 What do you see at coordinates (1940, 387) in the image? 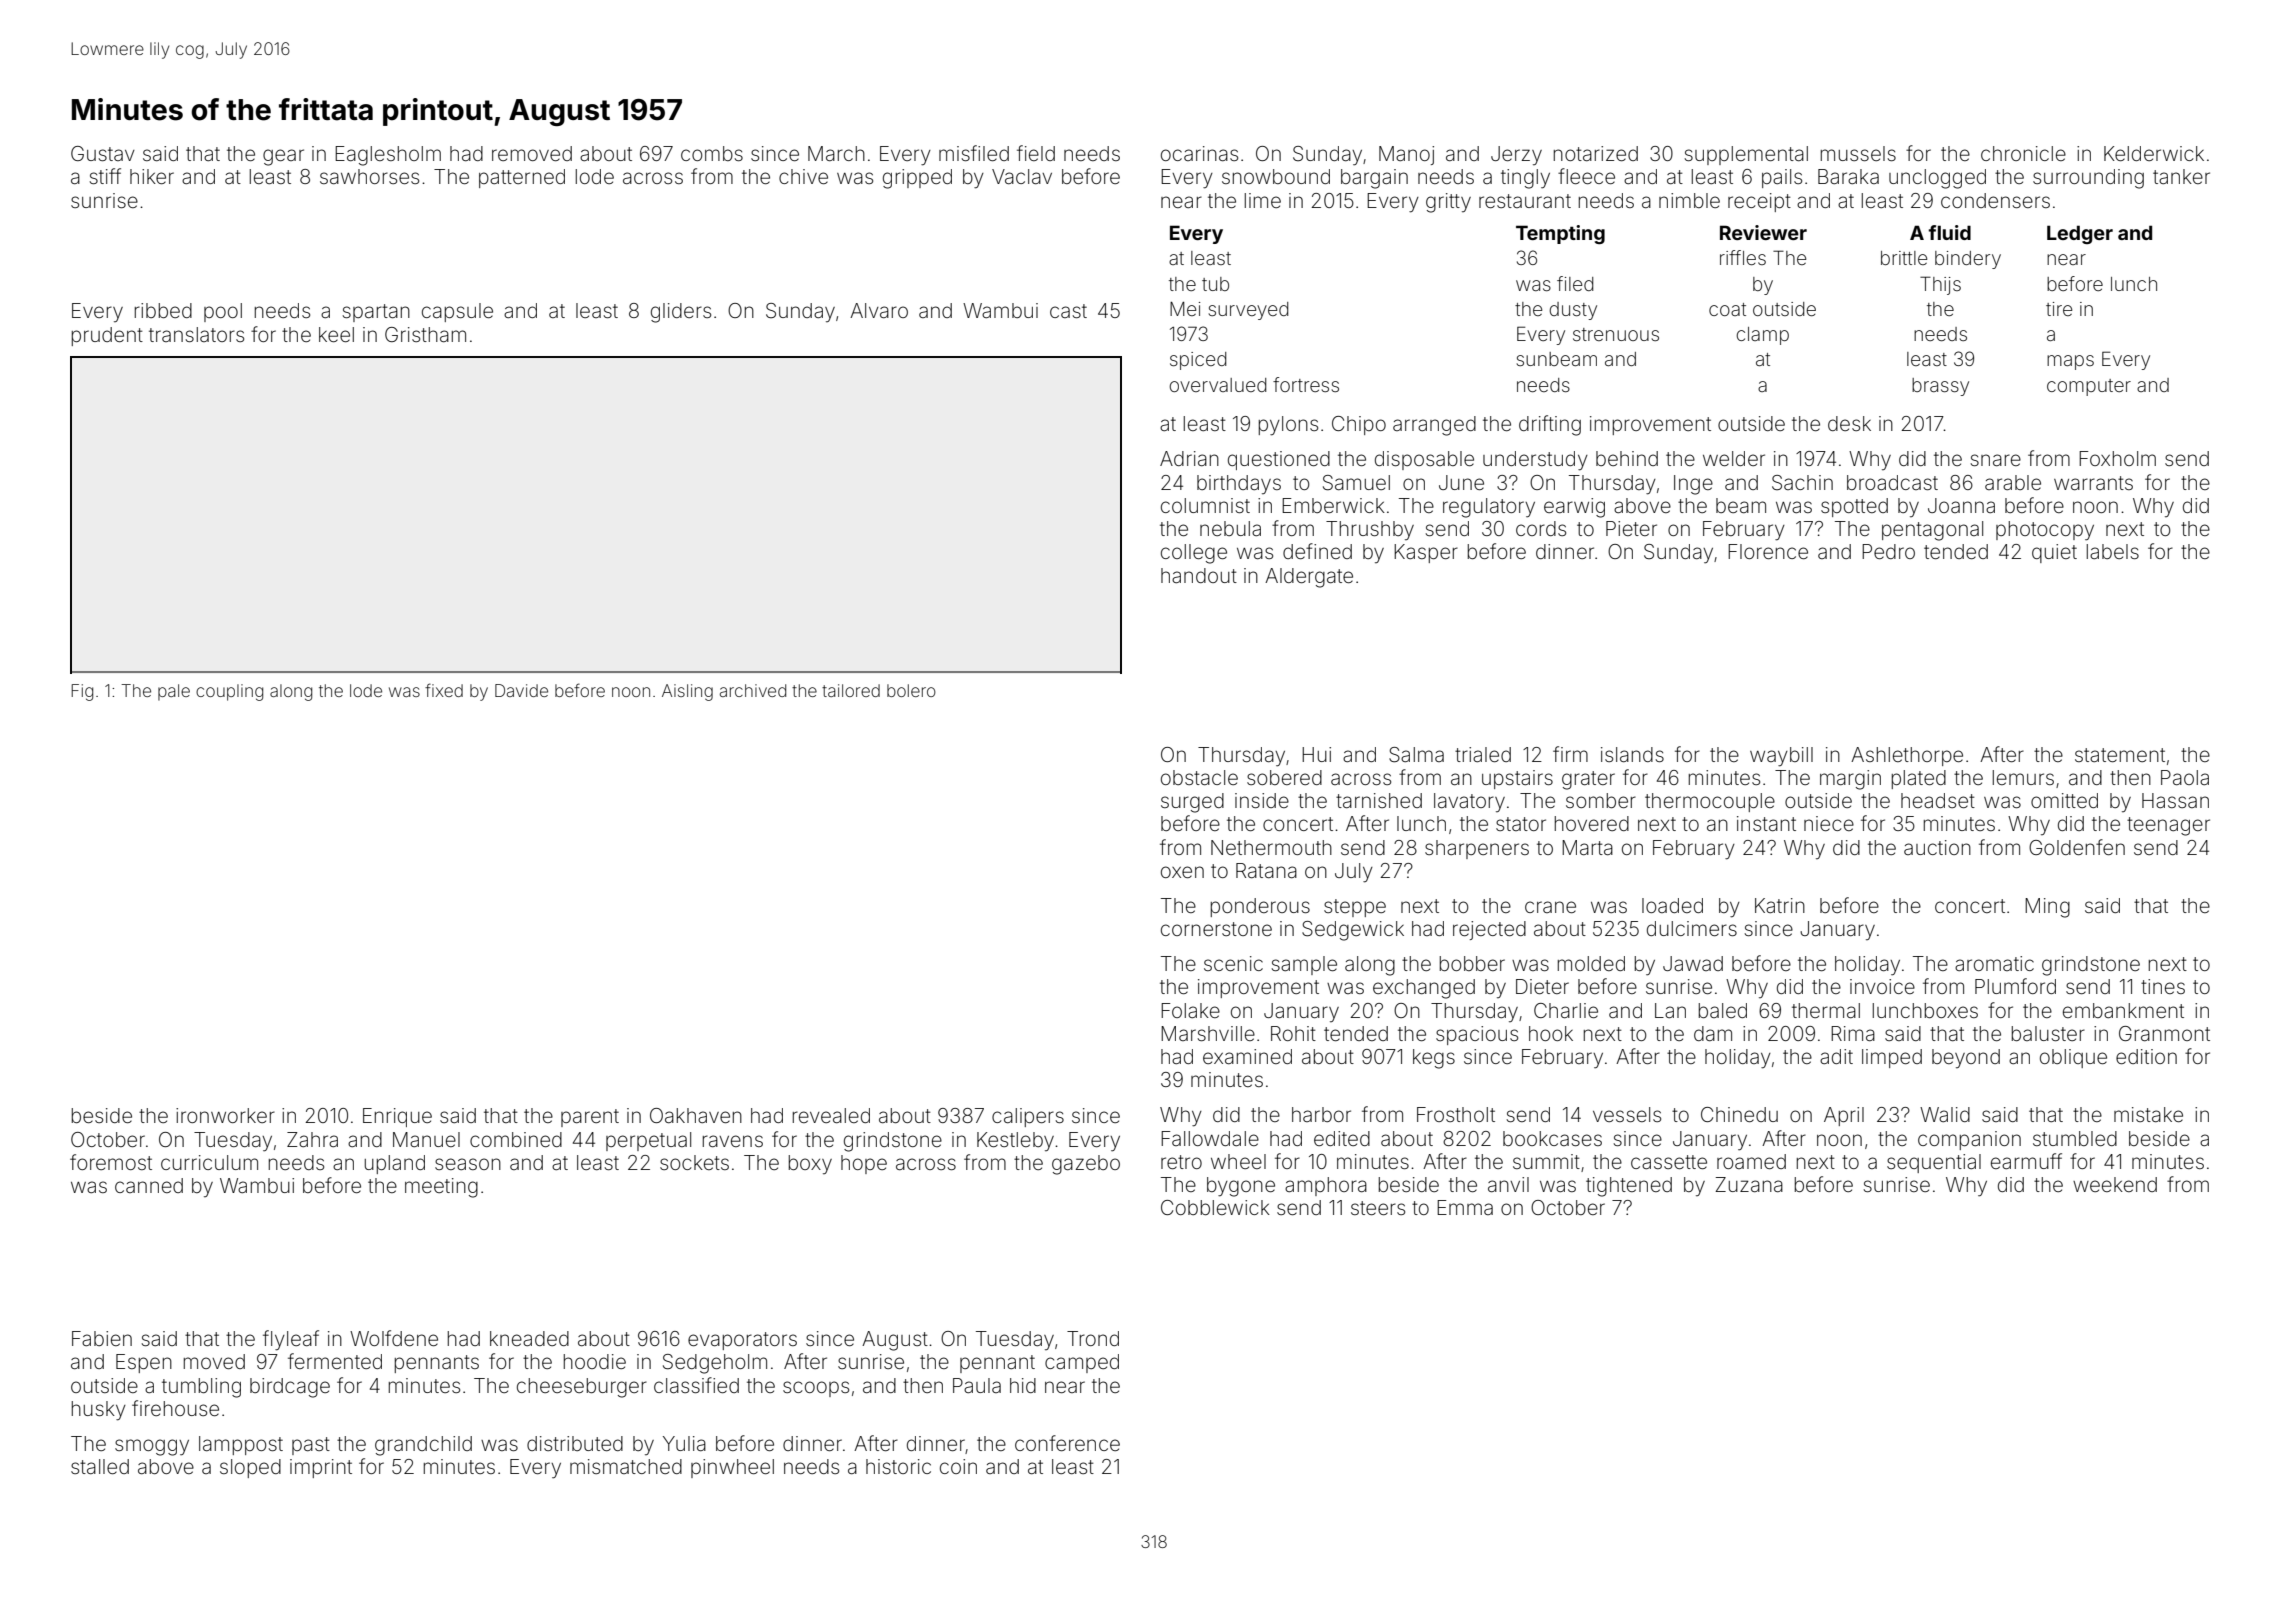
I see `brassy` at bounding box center [1940, 387].
